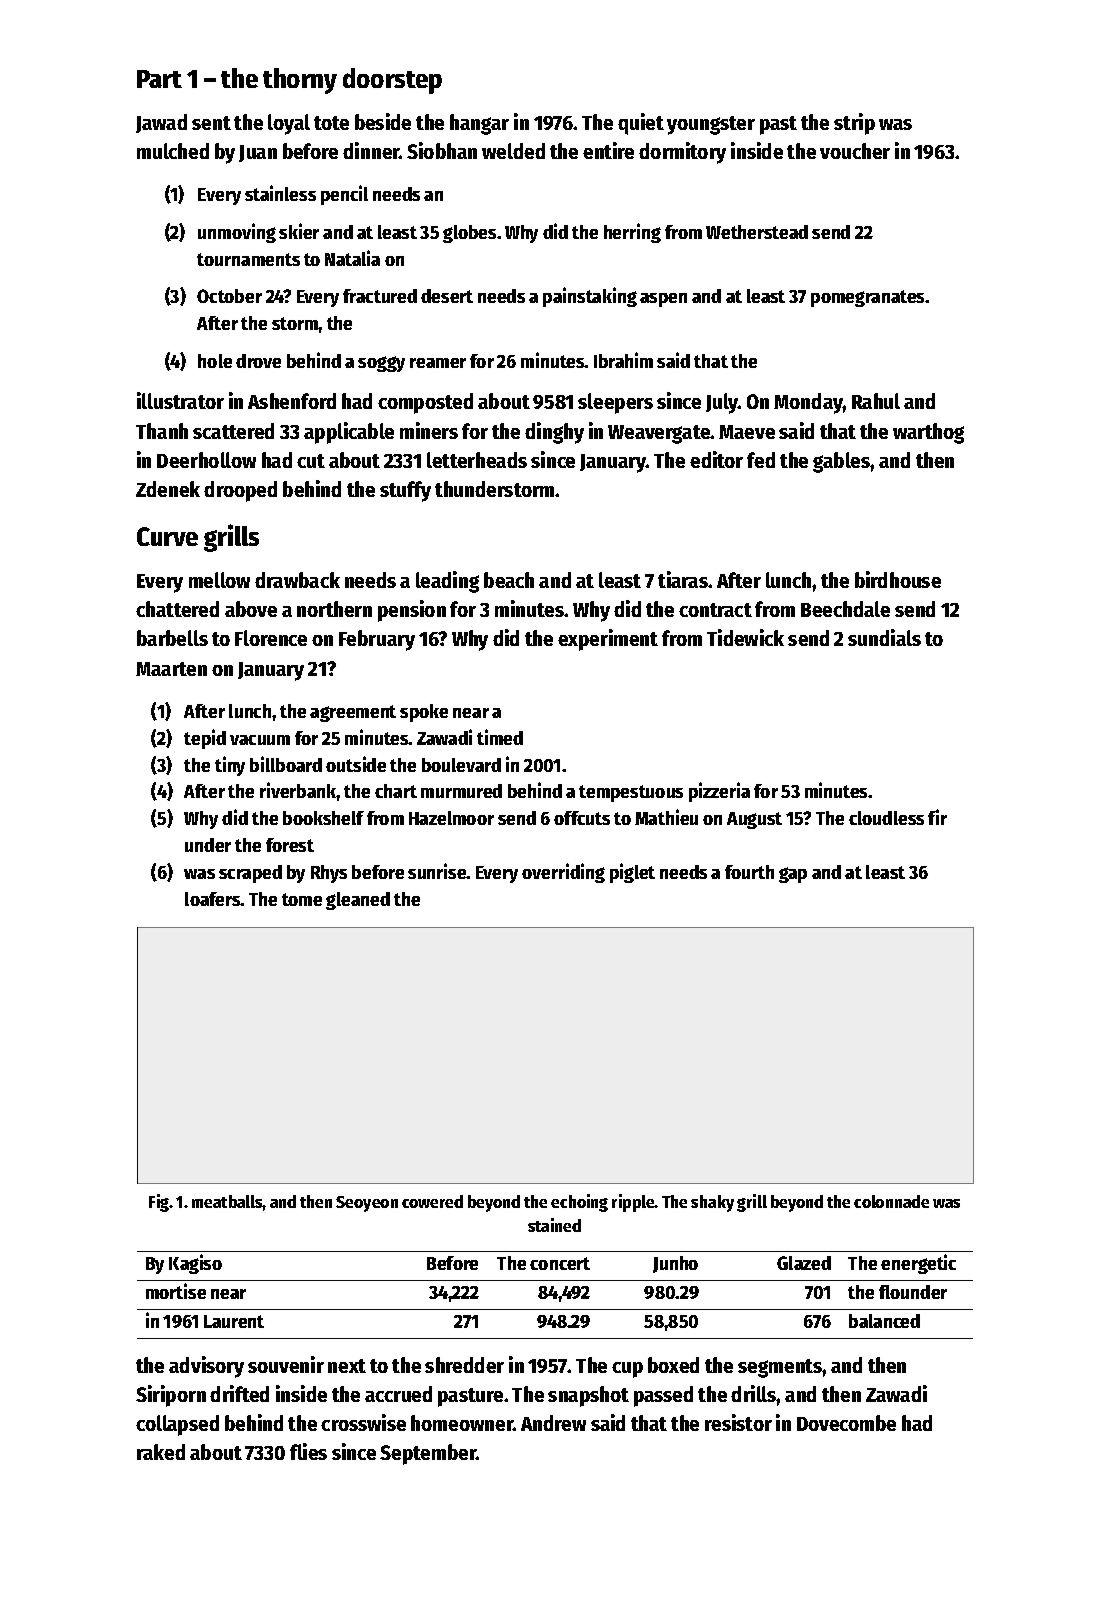  Describe the element at coordinates (331, 123) in the screenshot. I see `tote` at that location.
